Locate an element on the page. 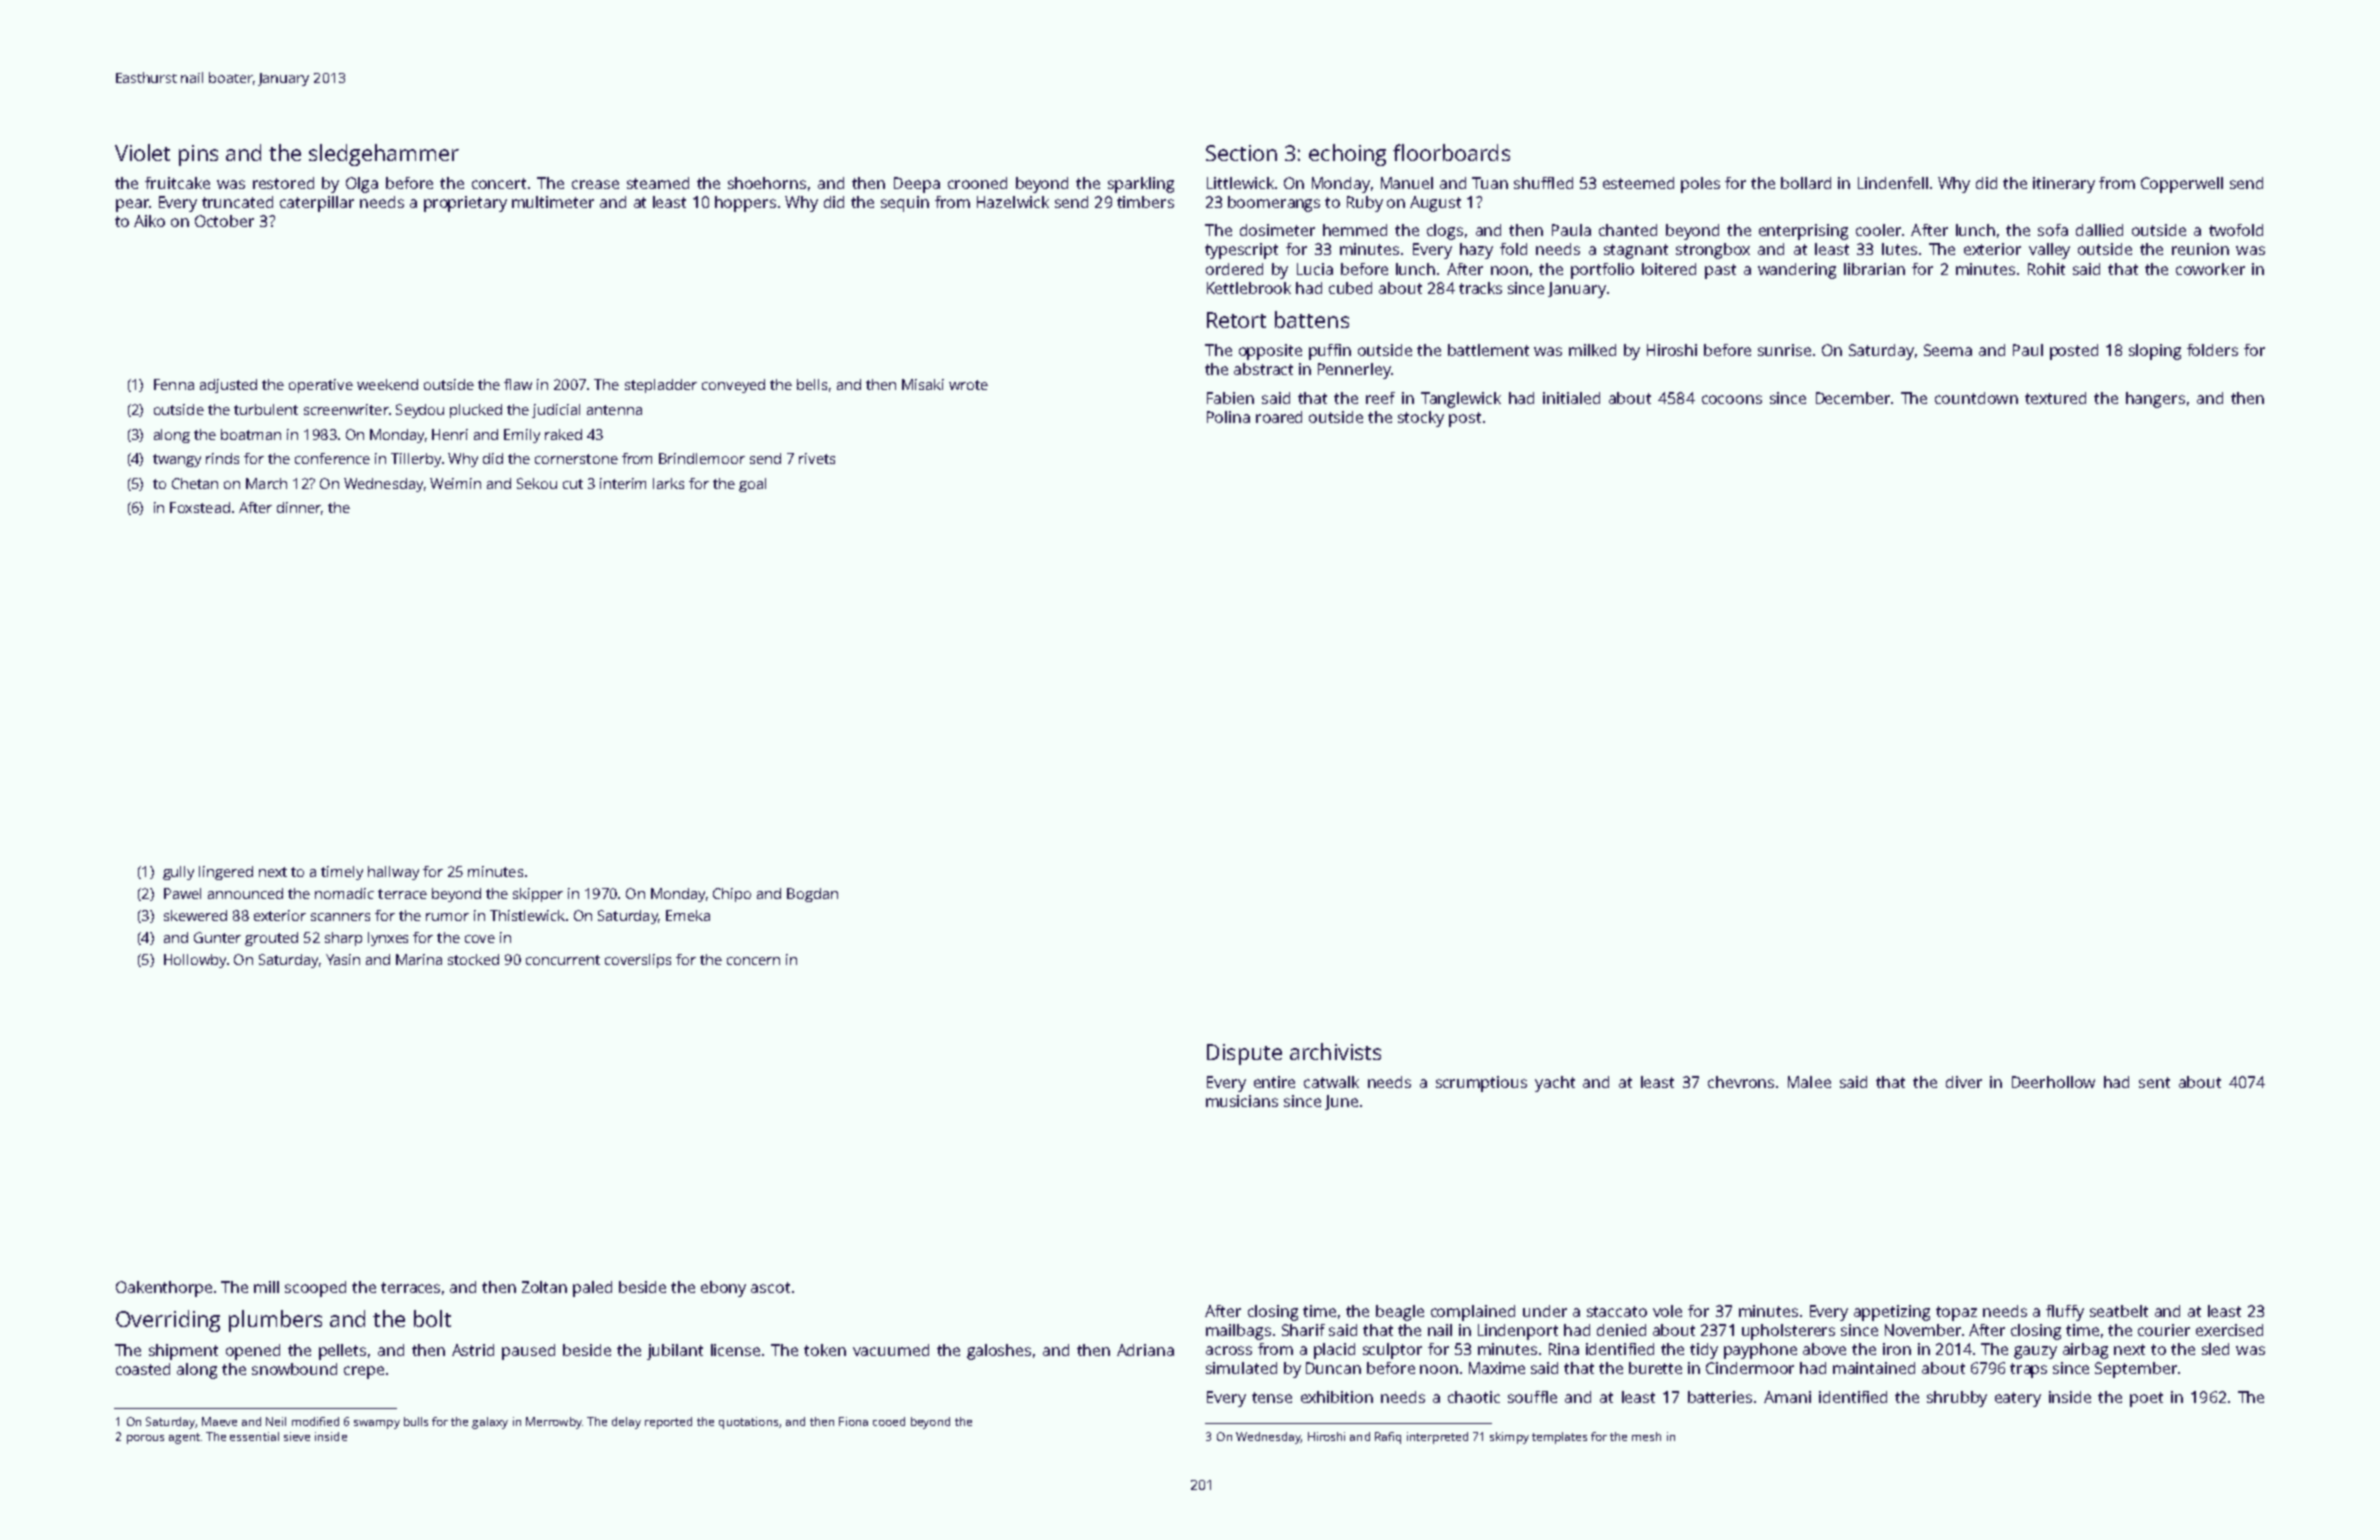 This document has height=1540, width=2380. rivets is located at coordinates (817, 458).
